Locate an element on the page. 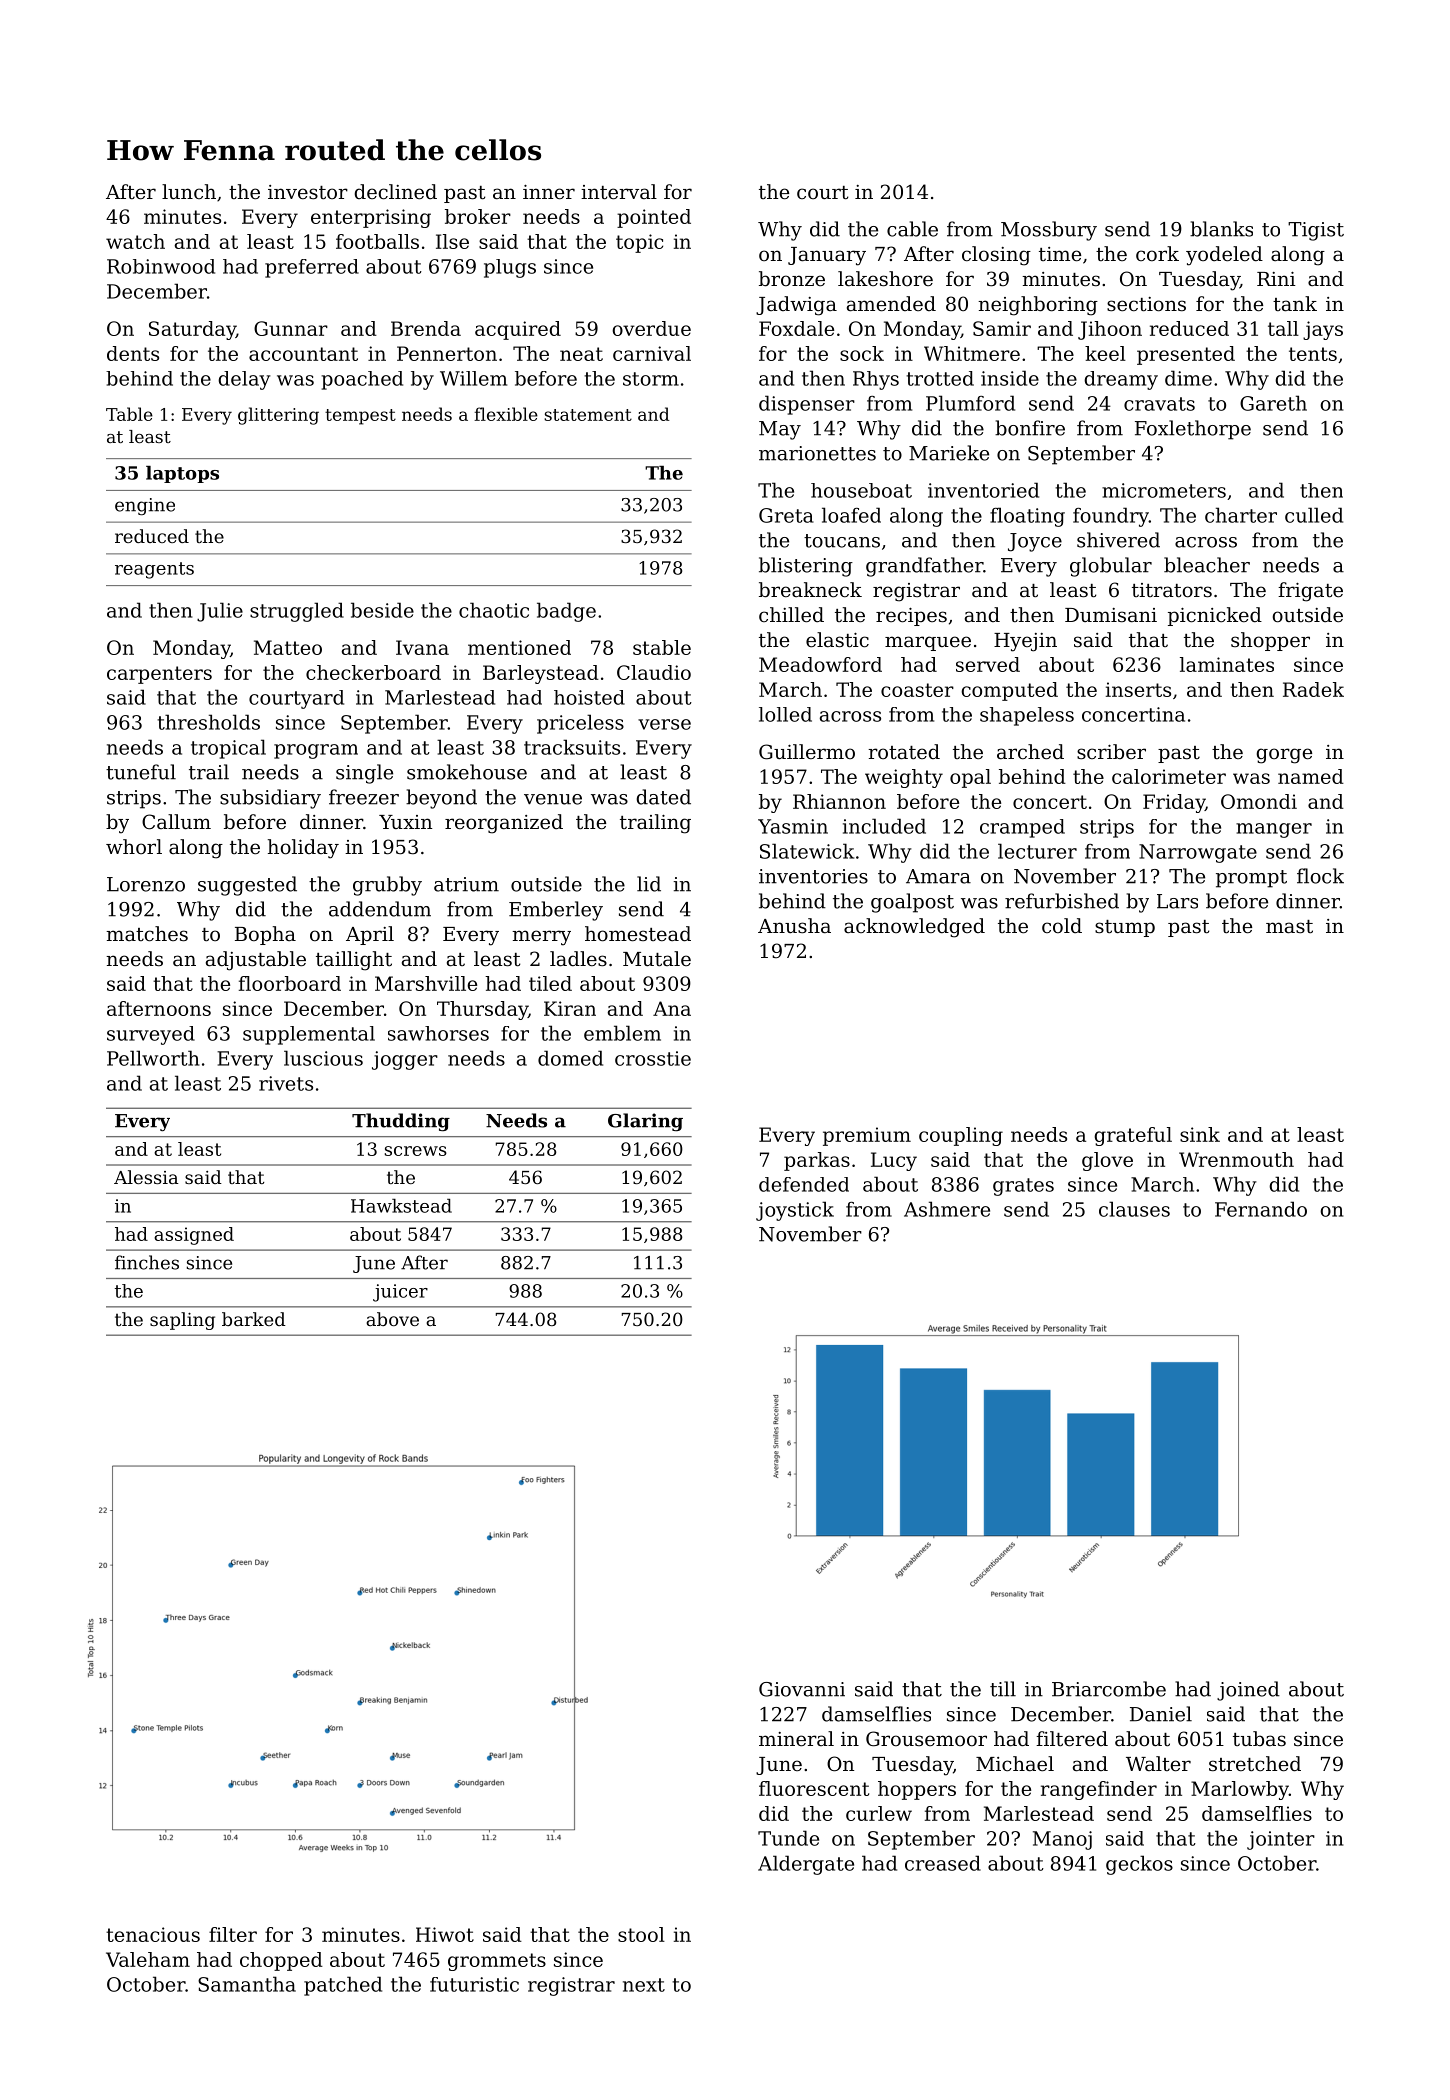 The image size is (1450, 2100). fluorescent is located at coordinates (814, 1788).
